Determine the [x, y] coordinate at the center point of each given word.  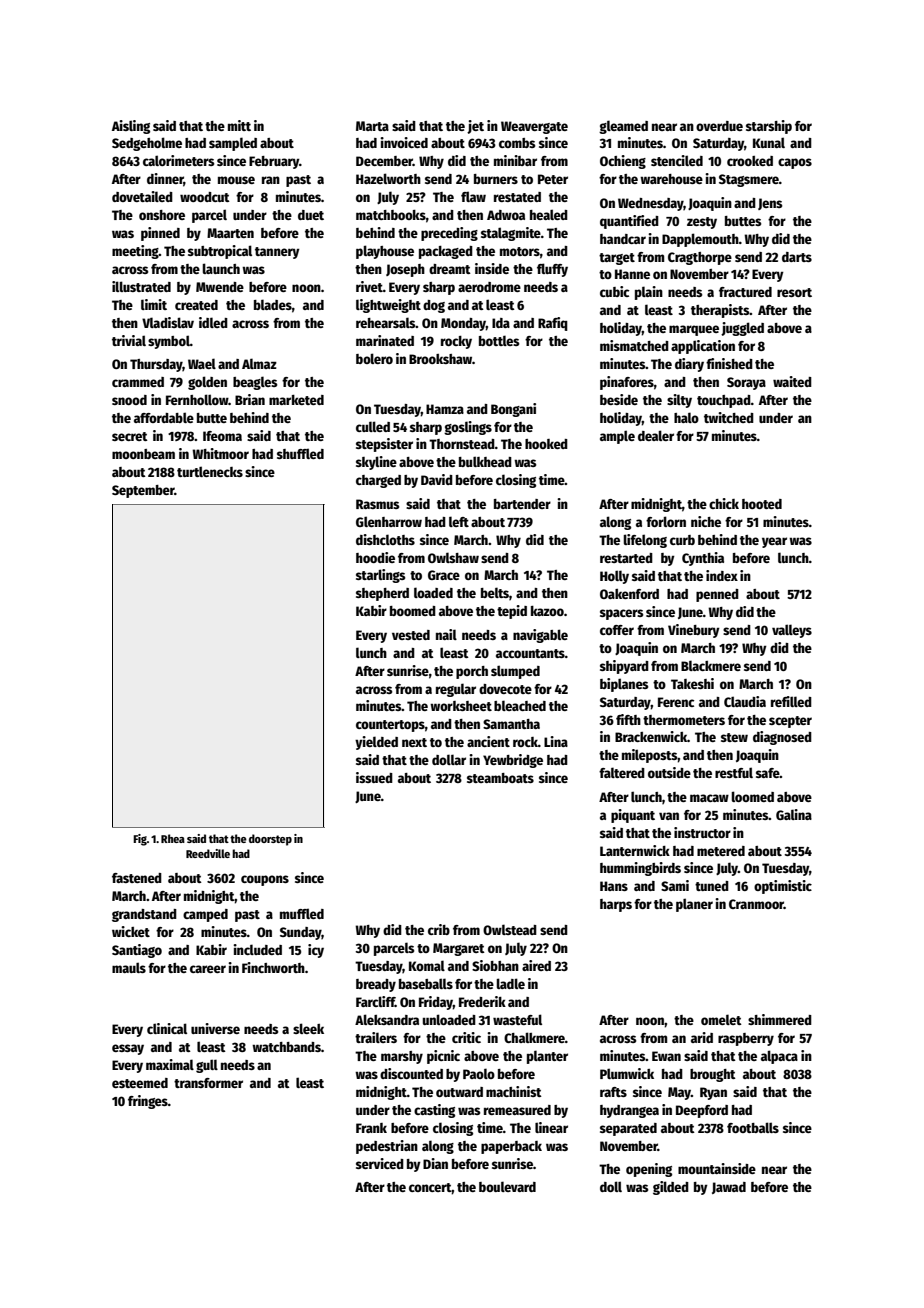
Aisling [131, 127]
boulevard [507, 1186]
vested [411, 635]
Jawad [729, 1188]
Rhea [173, 838]
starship [769, 127]
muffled [302, 913]
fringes [148, 1102]
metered [721, 851]
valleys [792, 631]
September [143, 491]
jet [475, 127]
